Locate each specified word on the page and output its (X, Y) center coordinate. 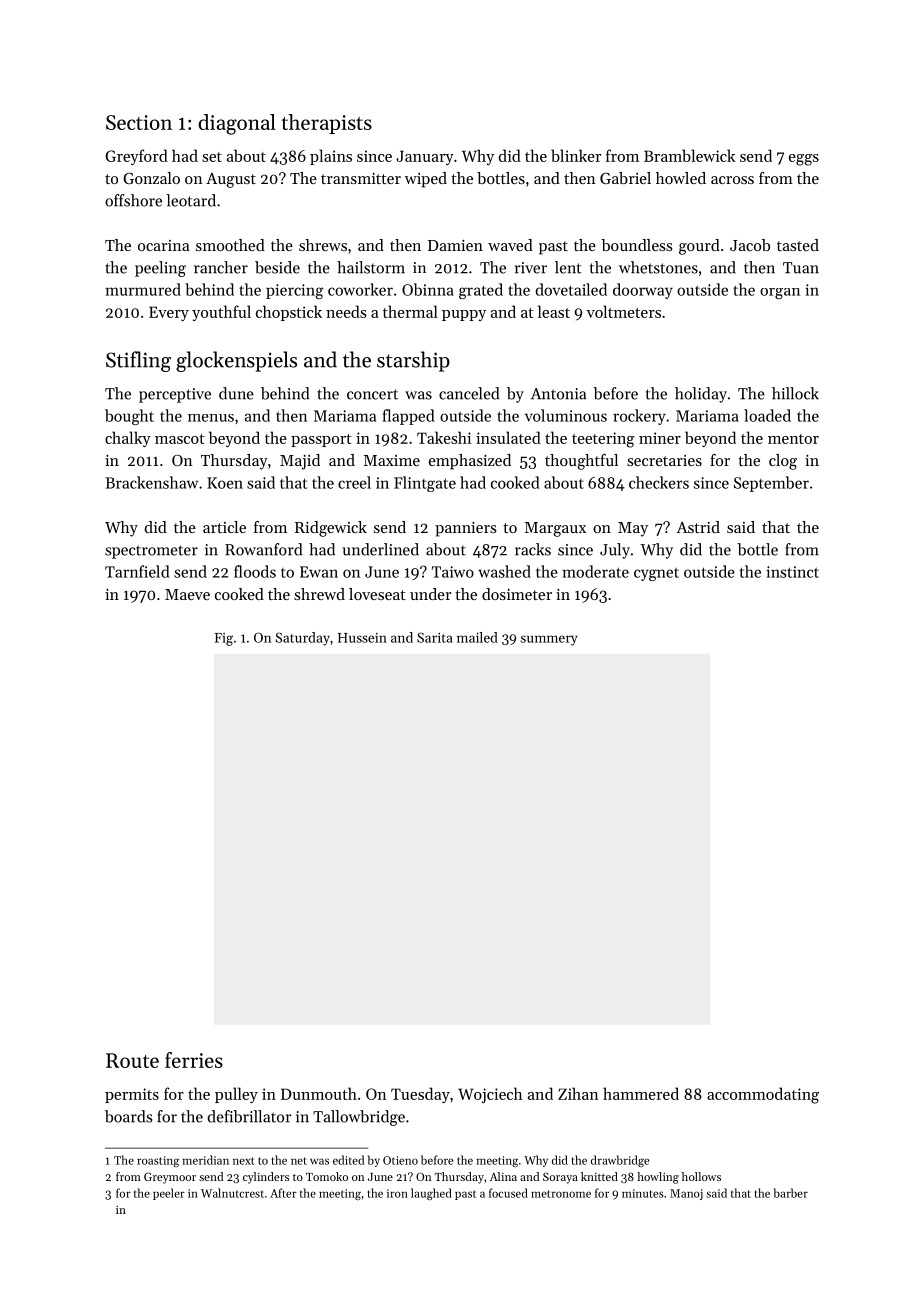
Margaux (555, 529)
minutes (643, 1193)
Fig (223, 639)
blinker (576, 155)
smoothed (230, 245)
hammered (641, 1093)
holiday (701, 395)
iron (397, 1193)
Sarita (435, 637)
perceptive (175, 395)
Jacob (750, 245)
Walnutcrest (232, 1193)
